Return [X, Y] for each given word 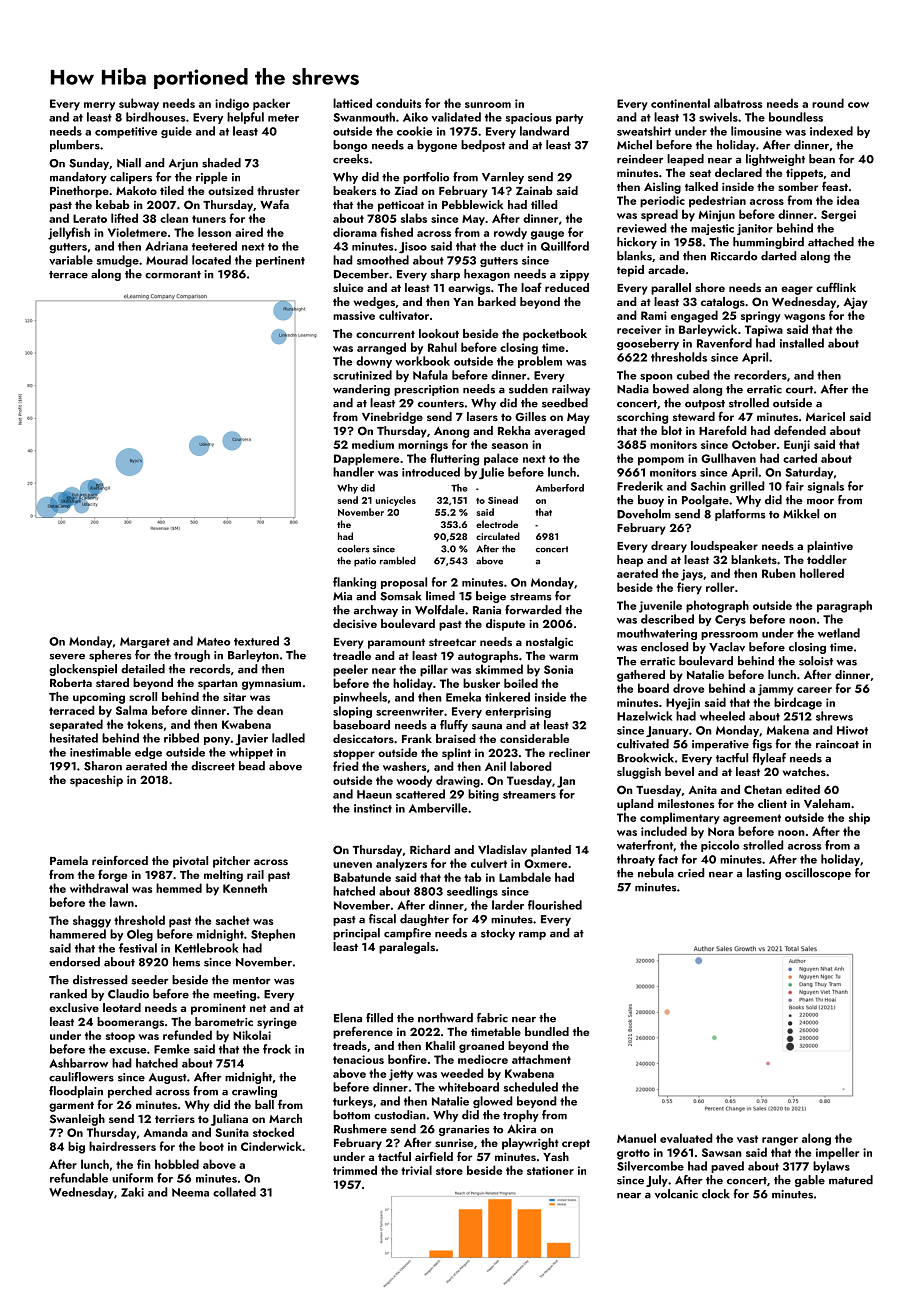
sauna [487, 726]
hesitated [74, 738]
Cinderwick [271, 1146]
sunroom [488, 105]
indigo [232, 104]
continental [680, 103]
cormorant [173, 275]
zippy [574, 275]
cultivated [643, 744]
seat [700, 173]
